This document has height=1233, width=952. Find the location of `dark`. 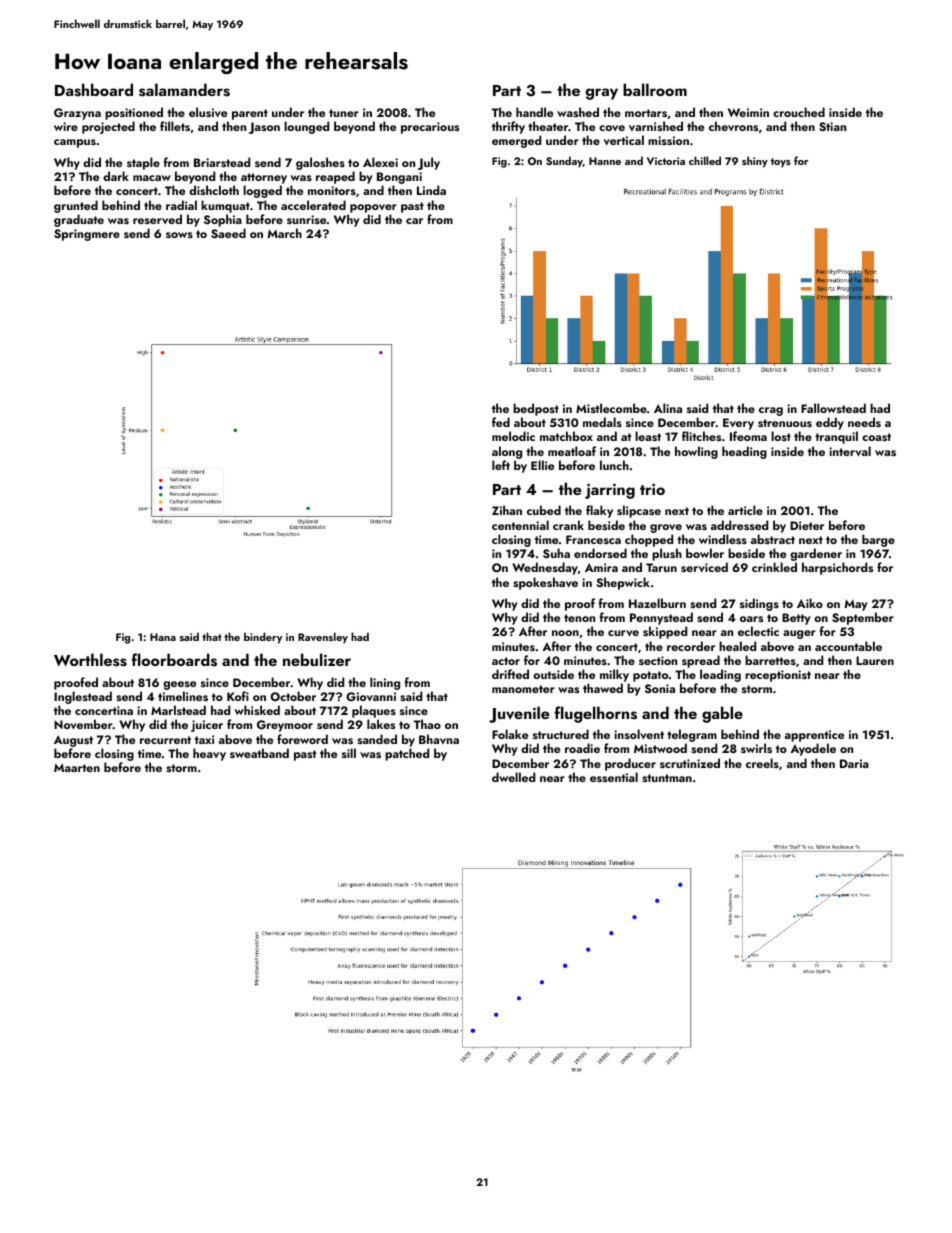

dark is located at coordinates (116, 176).
